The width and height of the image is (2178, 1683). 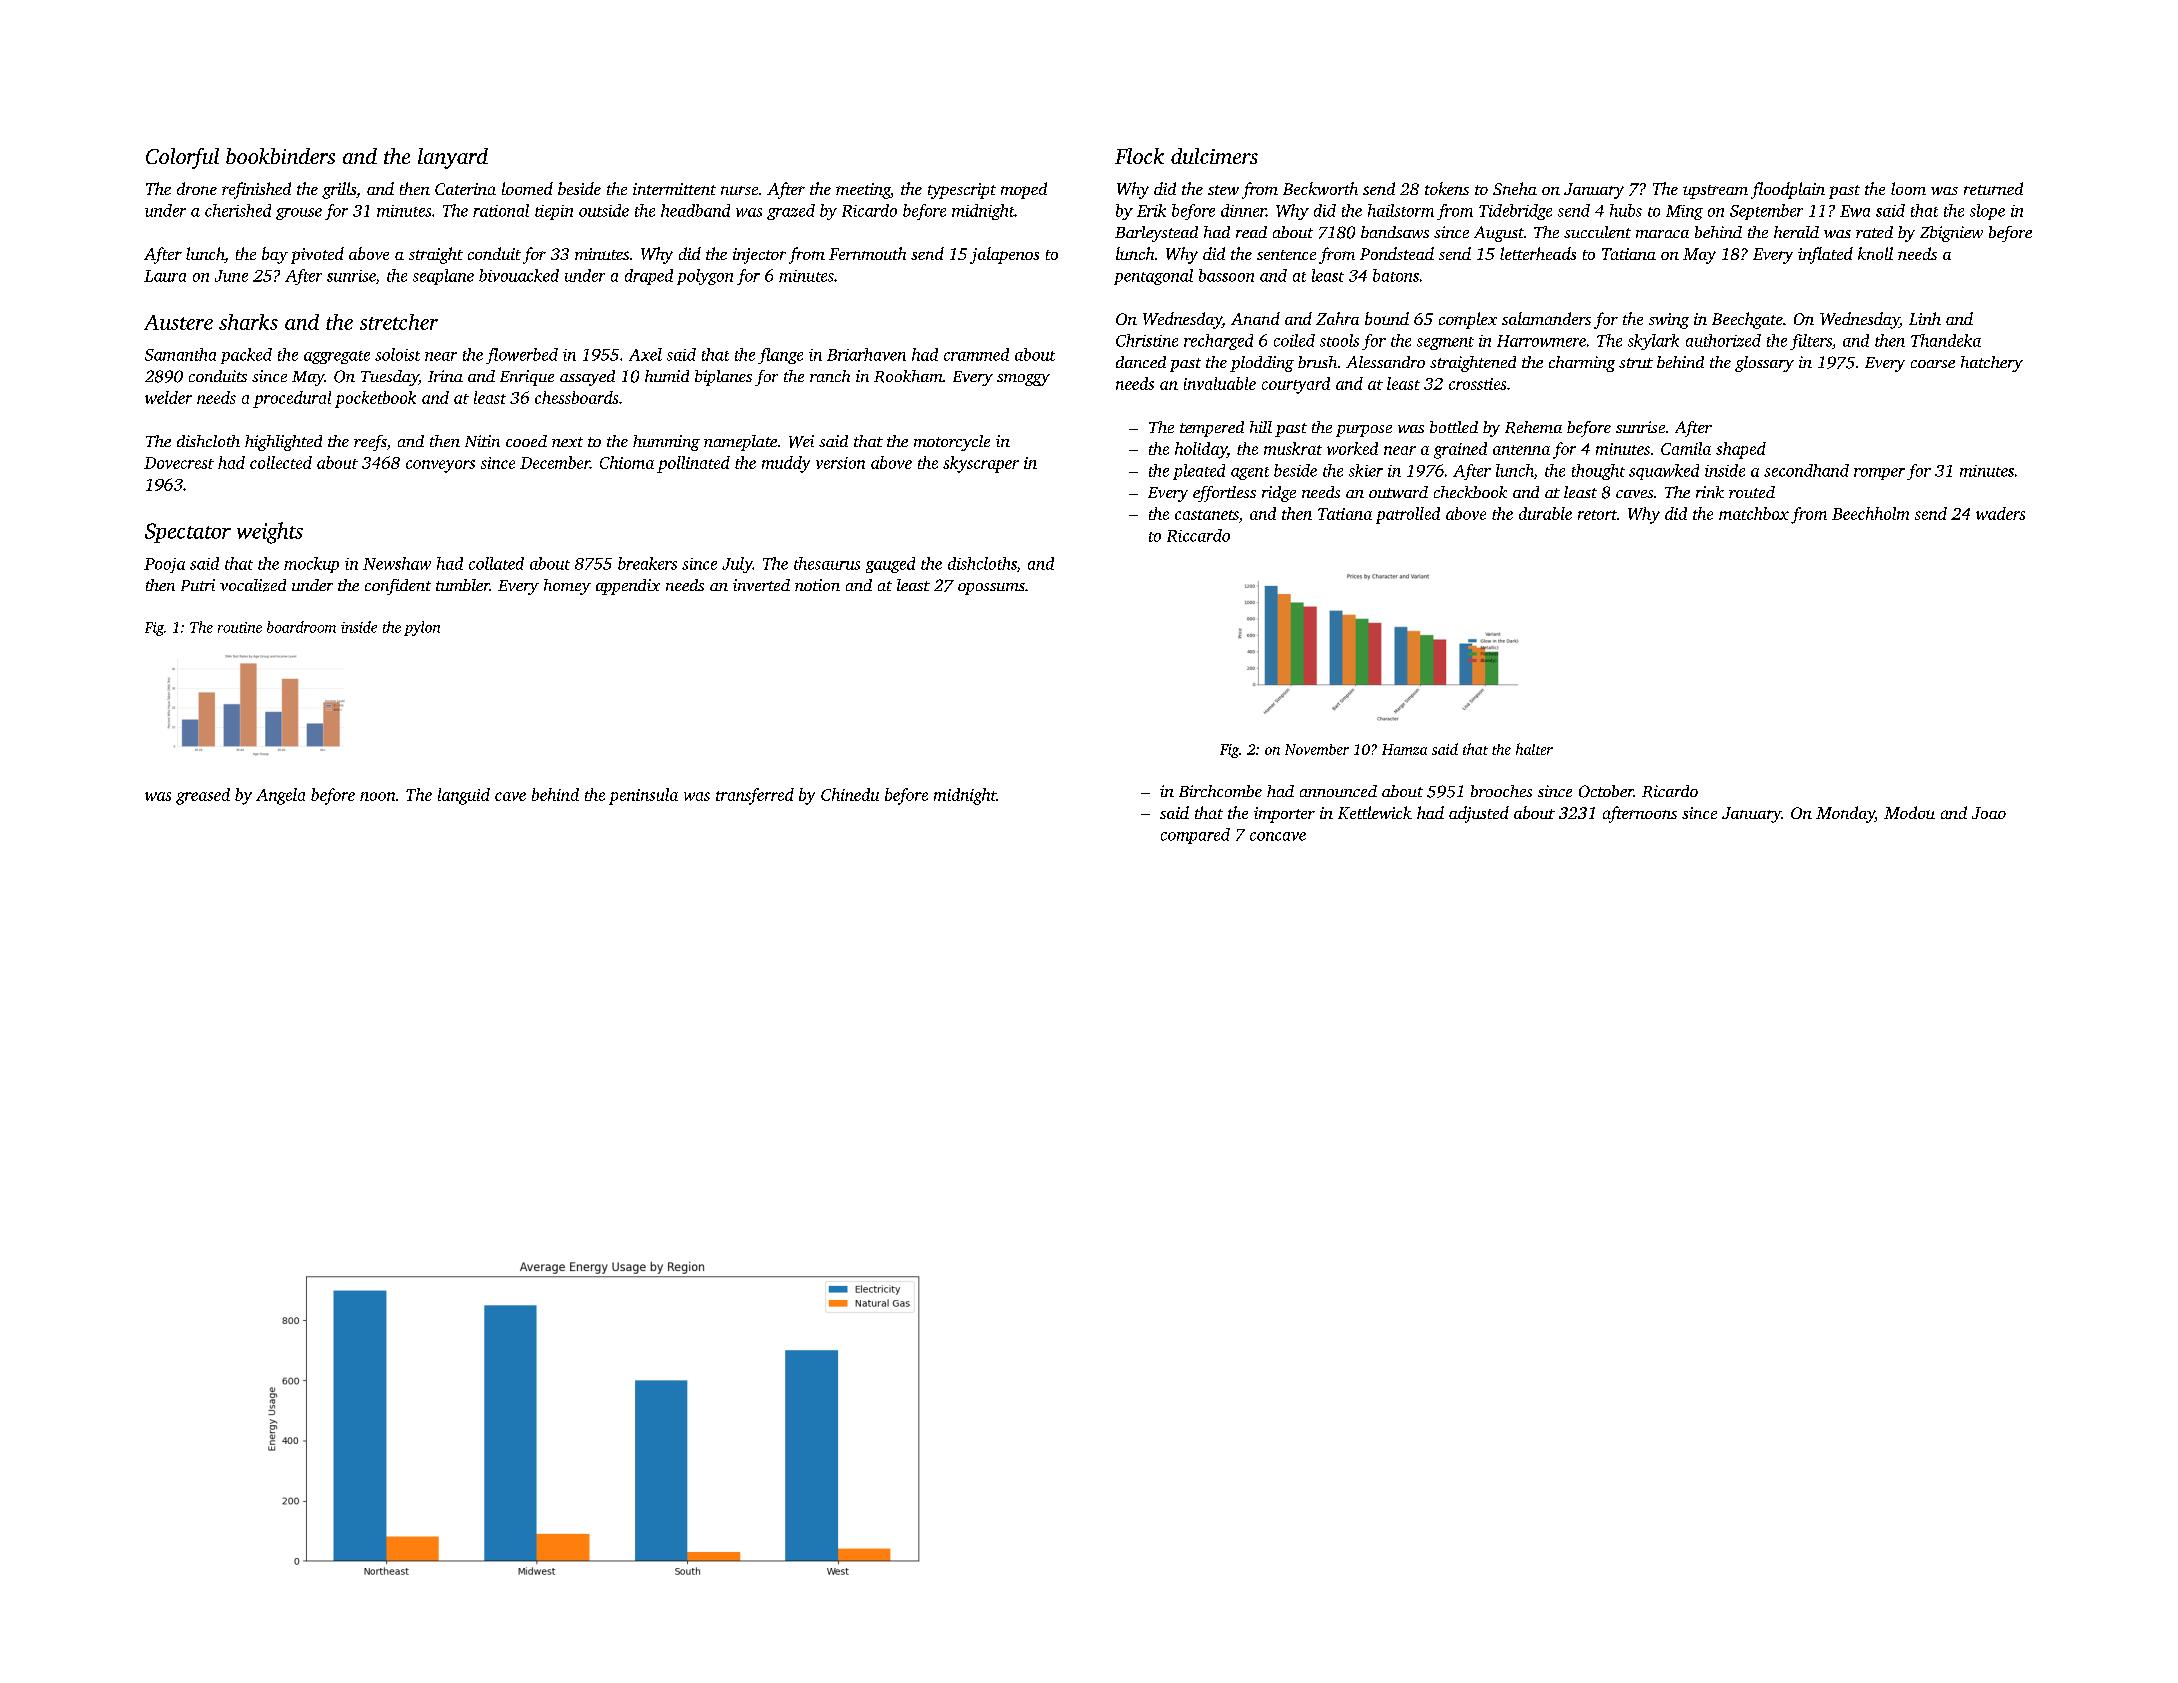 I want to click on opossums, so click(x=991, y=589).
